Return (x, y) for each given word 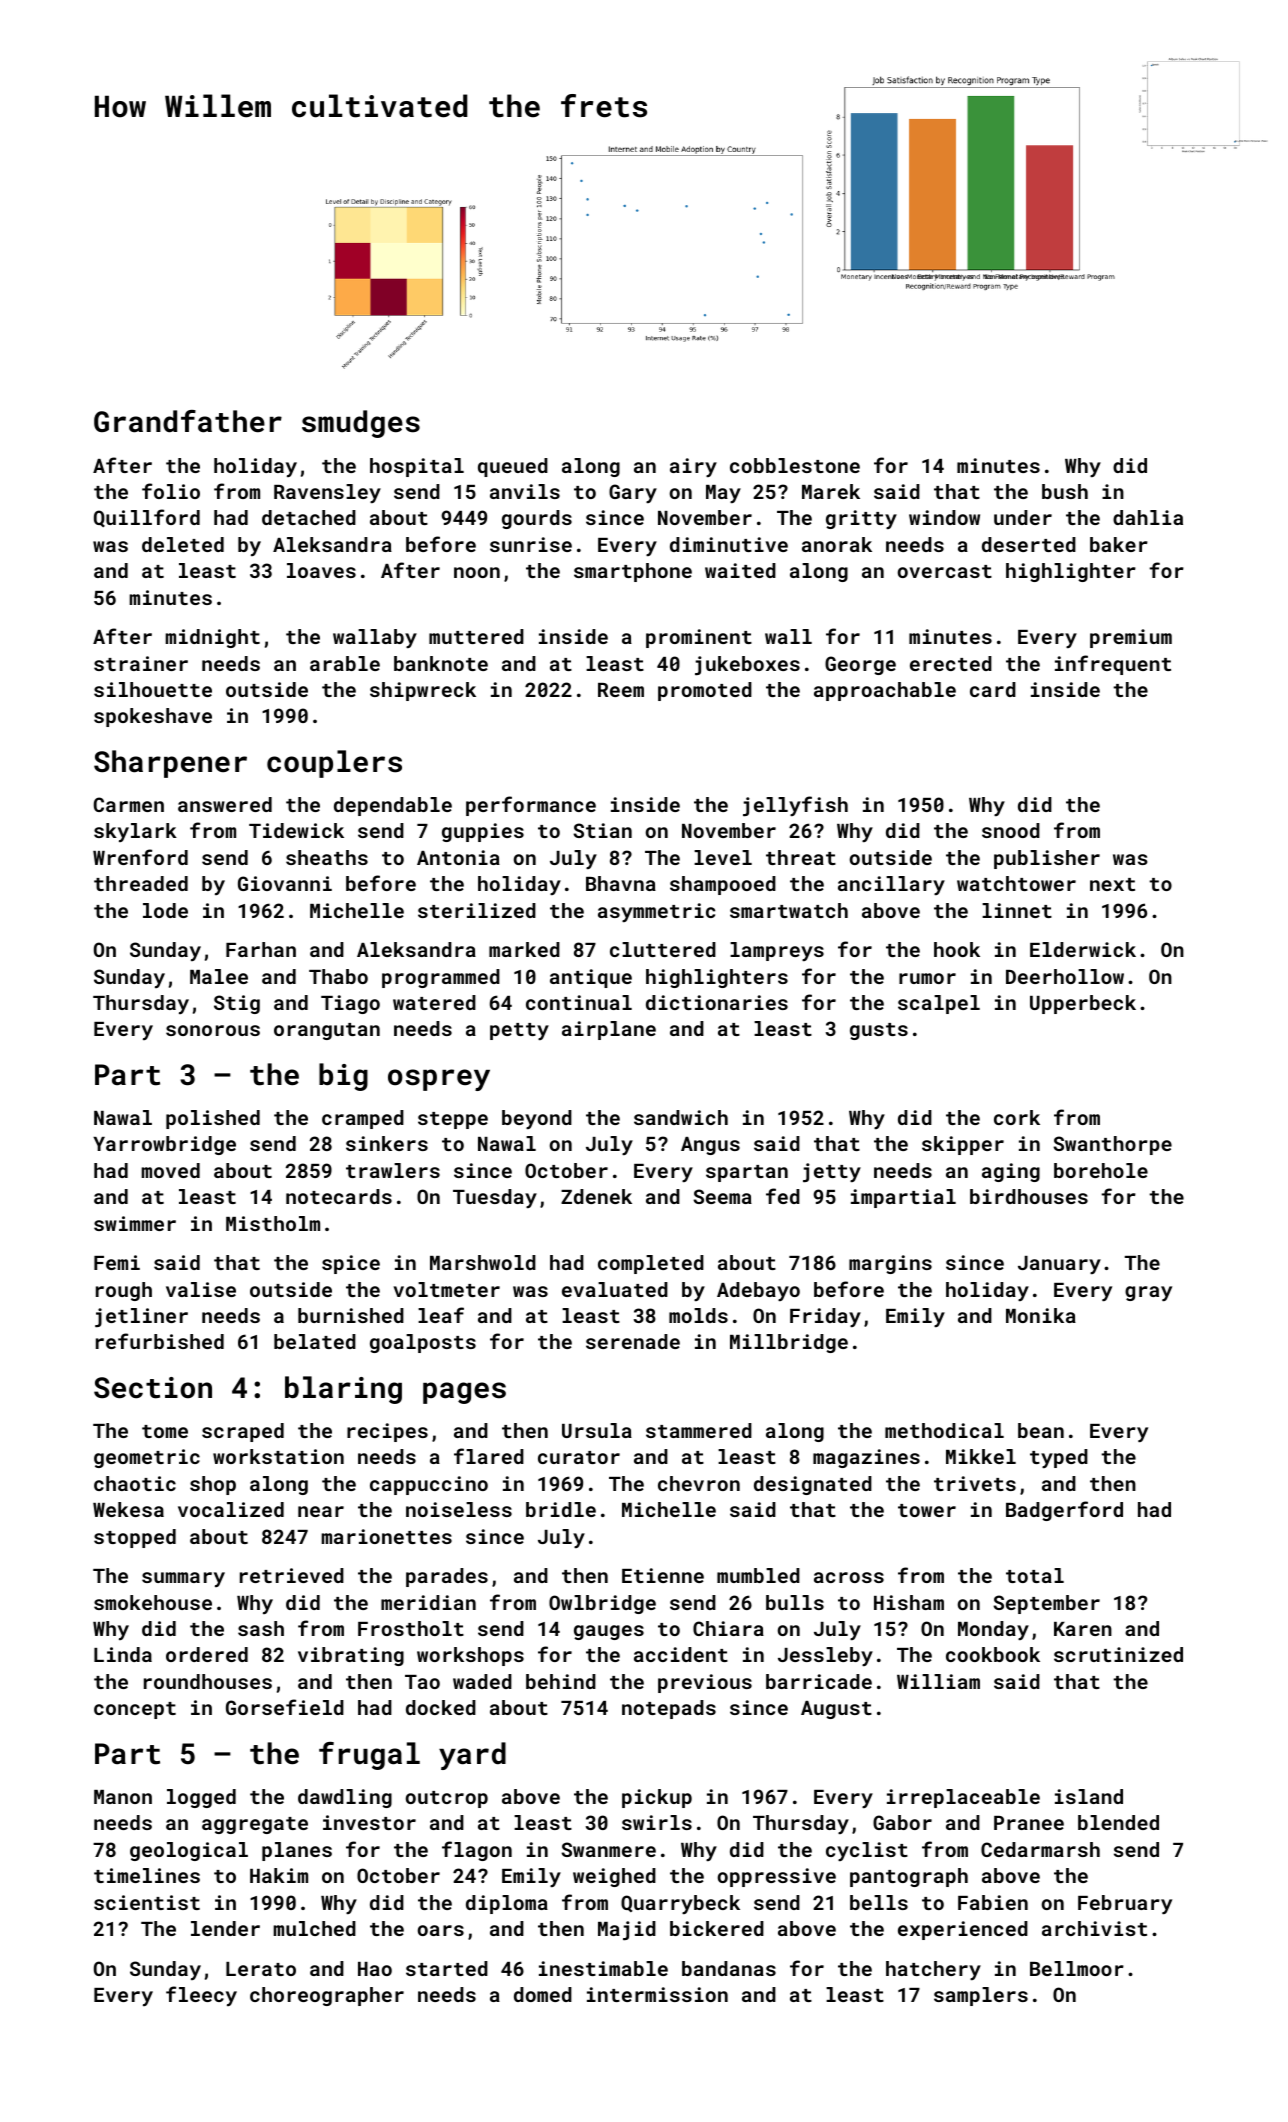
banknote (441, 663)
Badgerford (1064, 1511)
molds (698, 1315)
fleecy (201, 1996)
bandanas (729, 1968)
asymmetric (656, 912)
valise (201, 1289)
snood (1011, 830)
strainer (141, 663)
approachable (885, 691)
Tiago (350, 1004)
